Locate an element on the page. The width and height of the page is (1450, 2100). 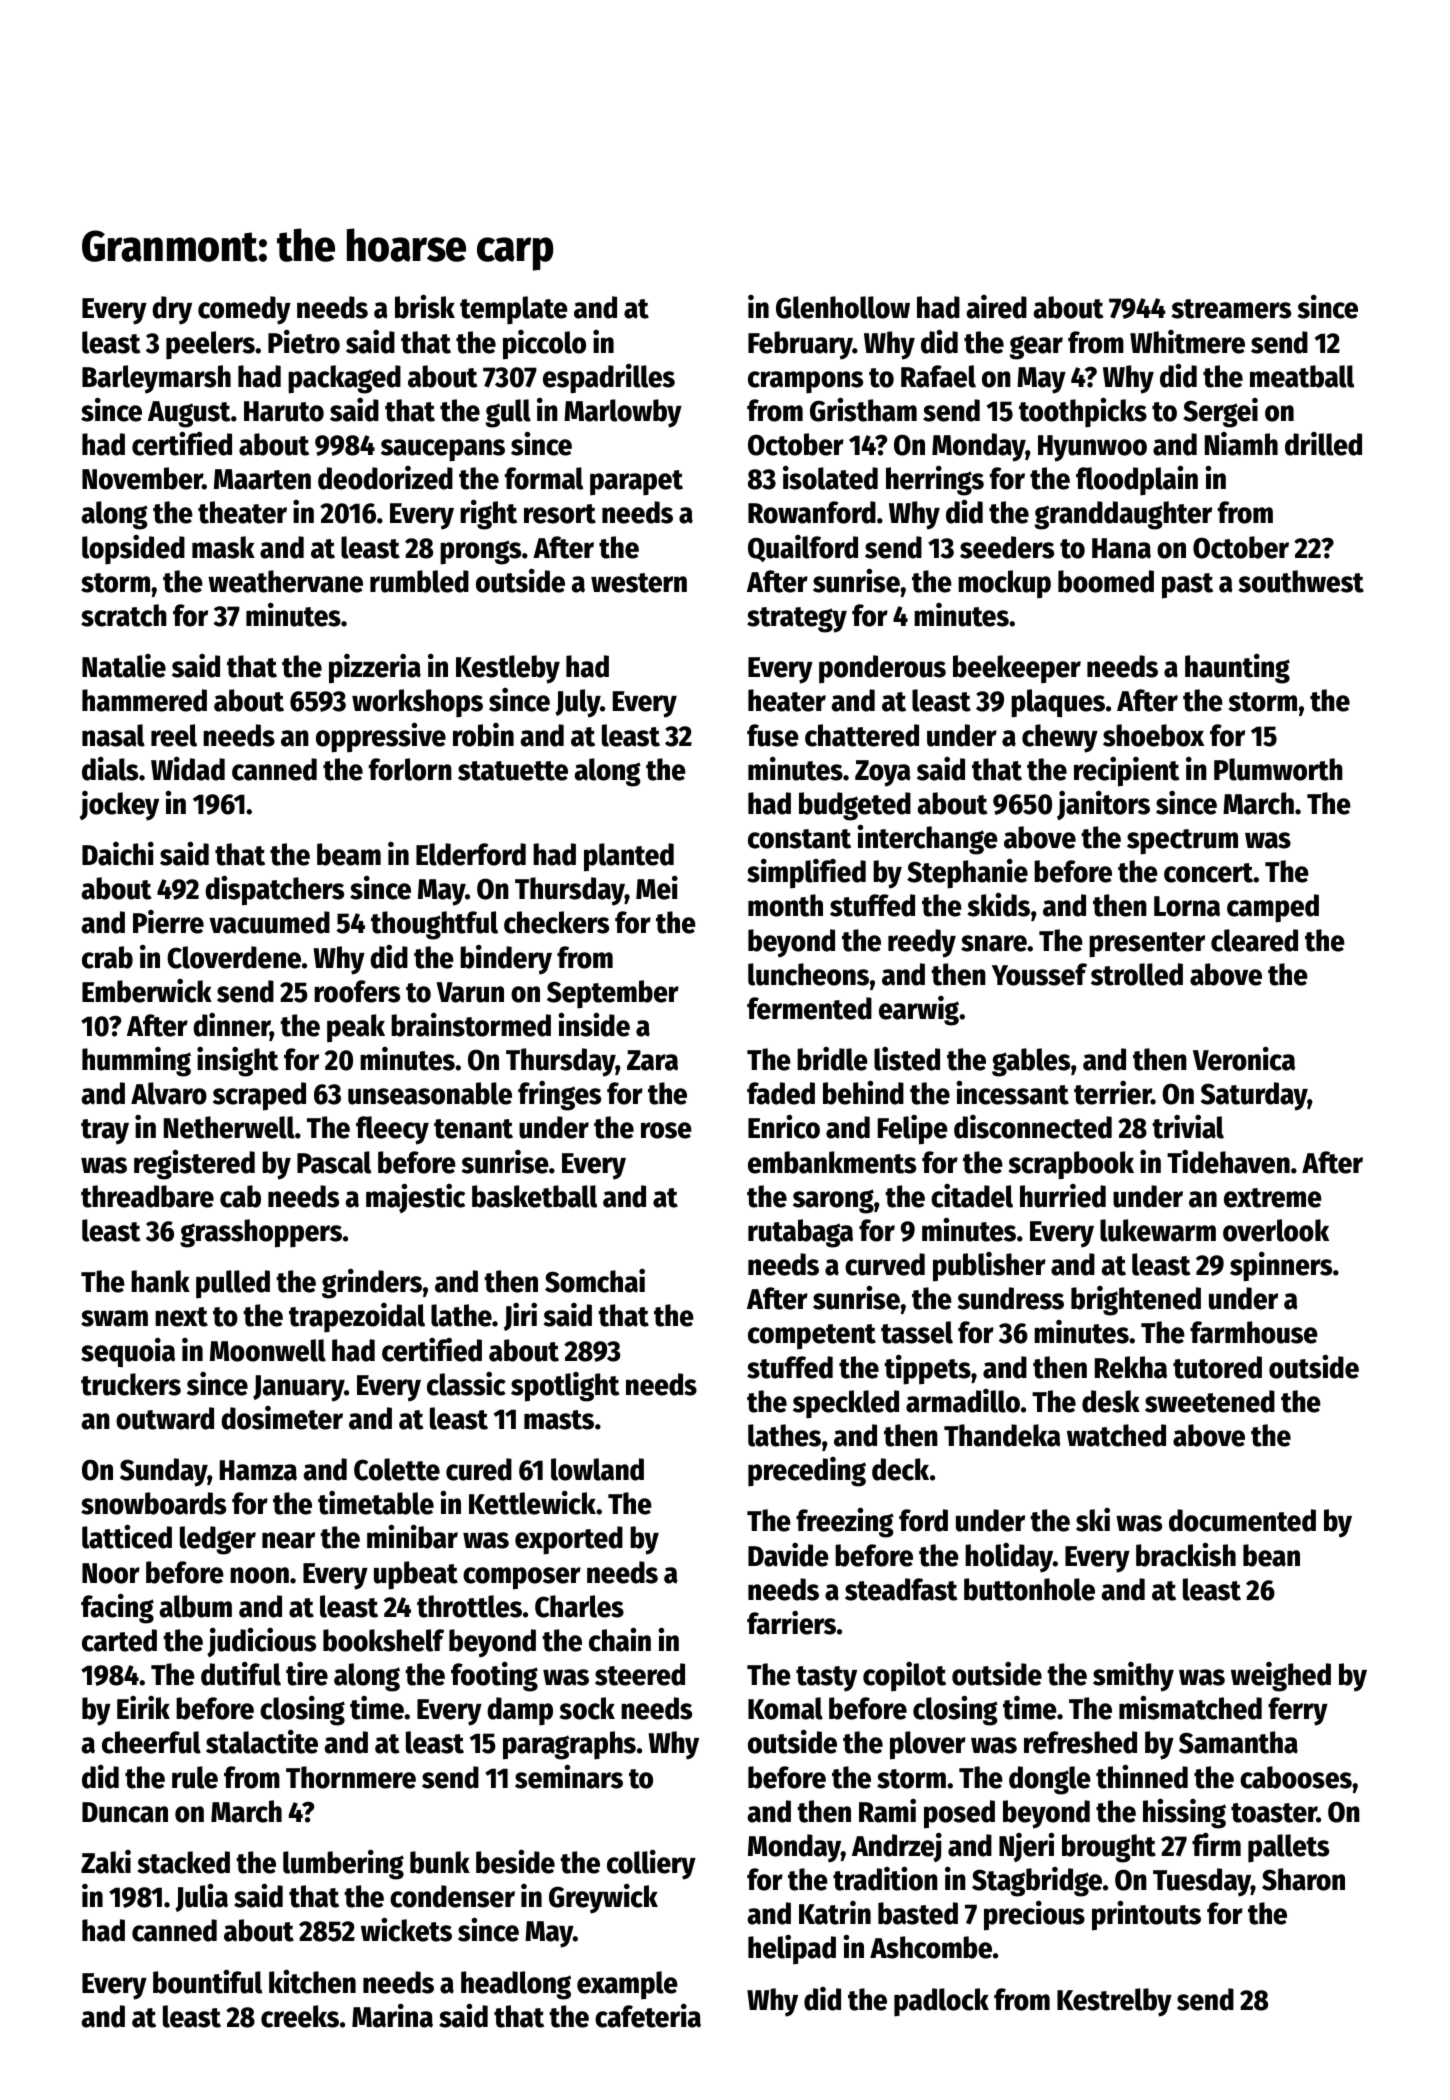
espadrilles is located at coordinates (609, 379).
